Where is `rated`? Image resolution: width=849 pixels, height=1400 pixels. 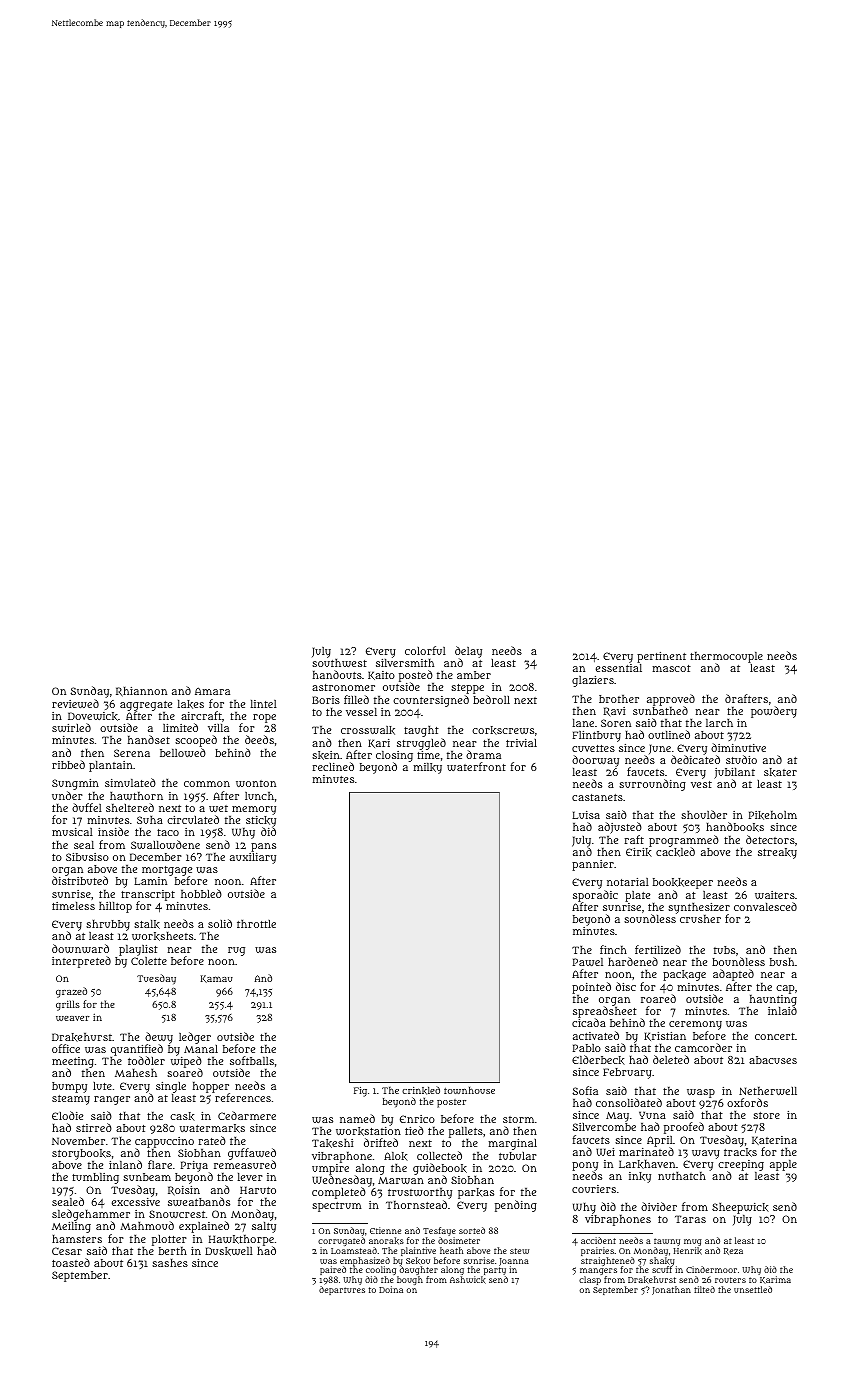 rated is located at coordinates (212, 1140).
